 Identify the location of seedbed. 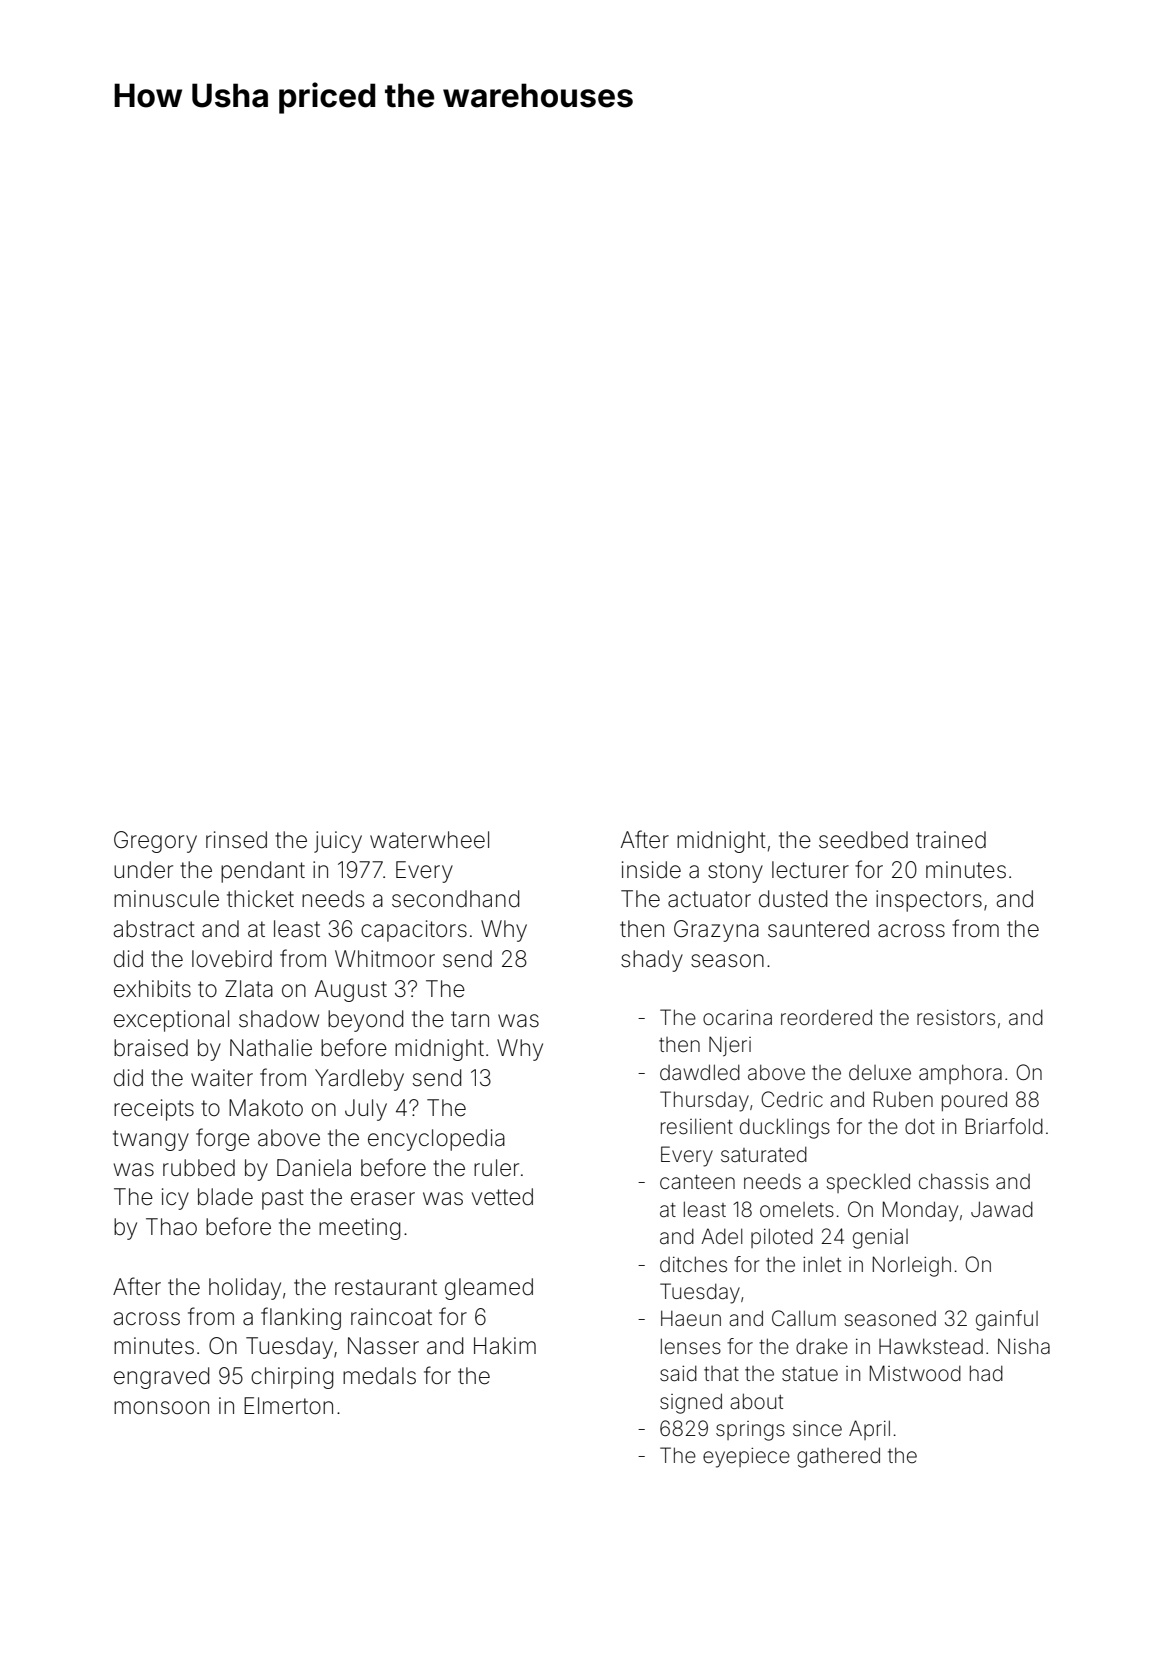
(863, 840).
